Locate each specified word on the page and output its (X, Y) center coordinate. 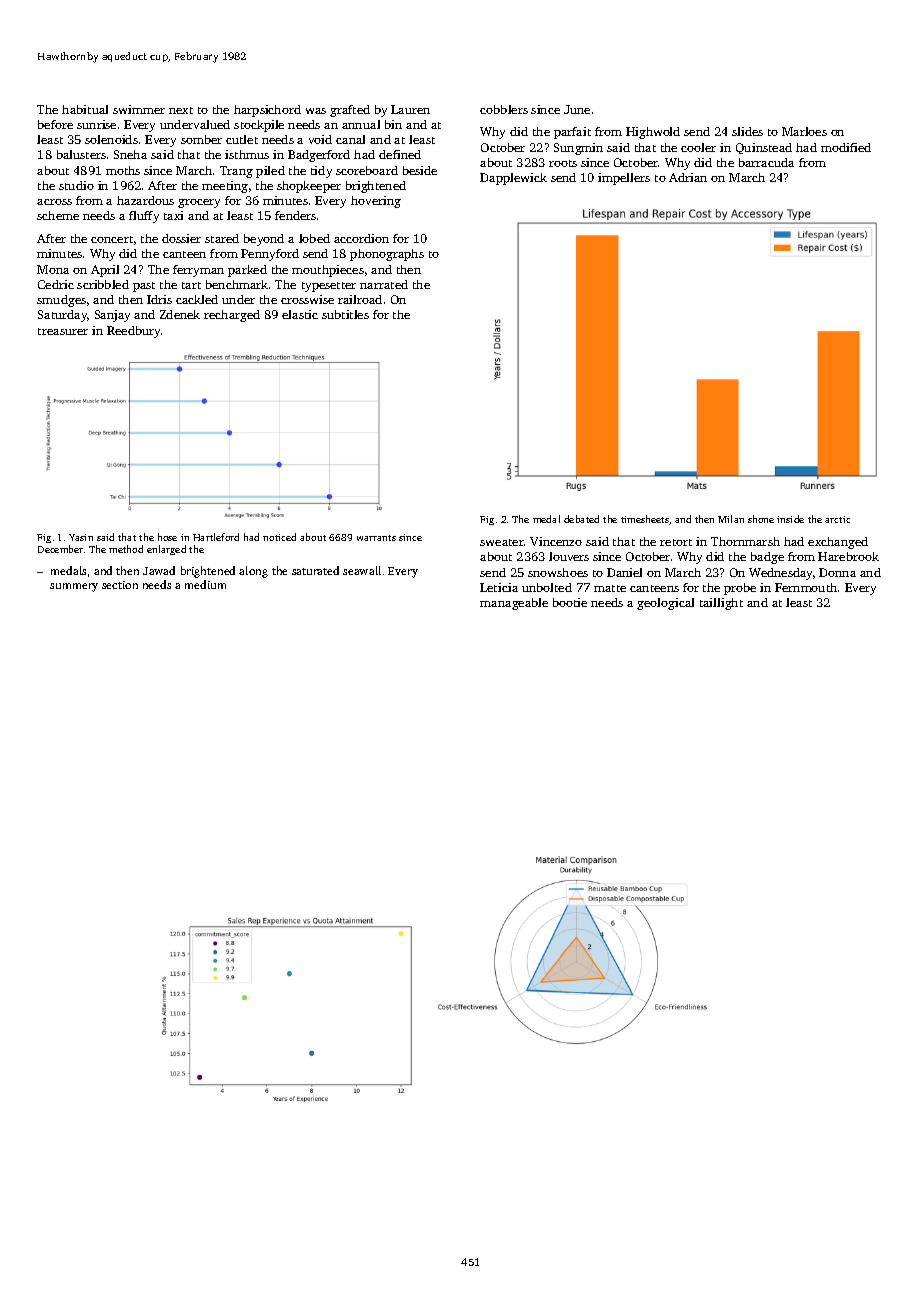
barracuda (766, 162)
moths (123, 170)
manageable (514, 604)
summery (74, 587)
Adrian (688, 177)
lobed (314, 238)
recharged (232, 316)
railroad (360, 299)
